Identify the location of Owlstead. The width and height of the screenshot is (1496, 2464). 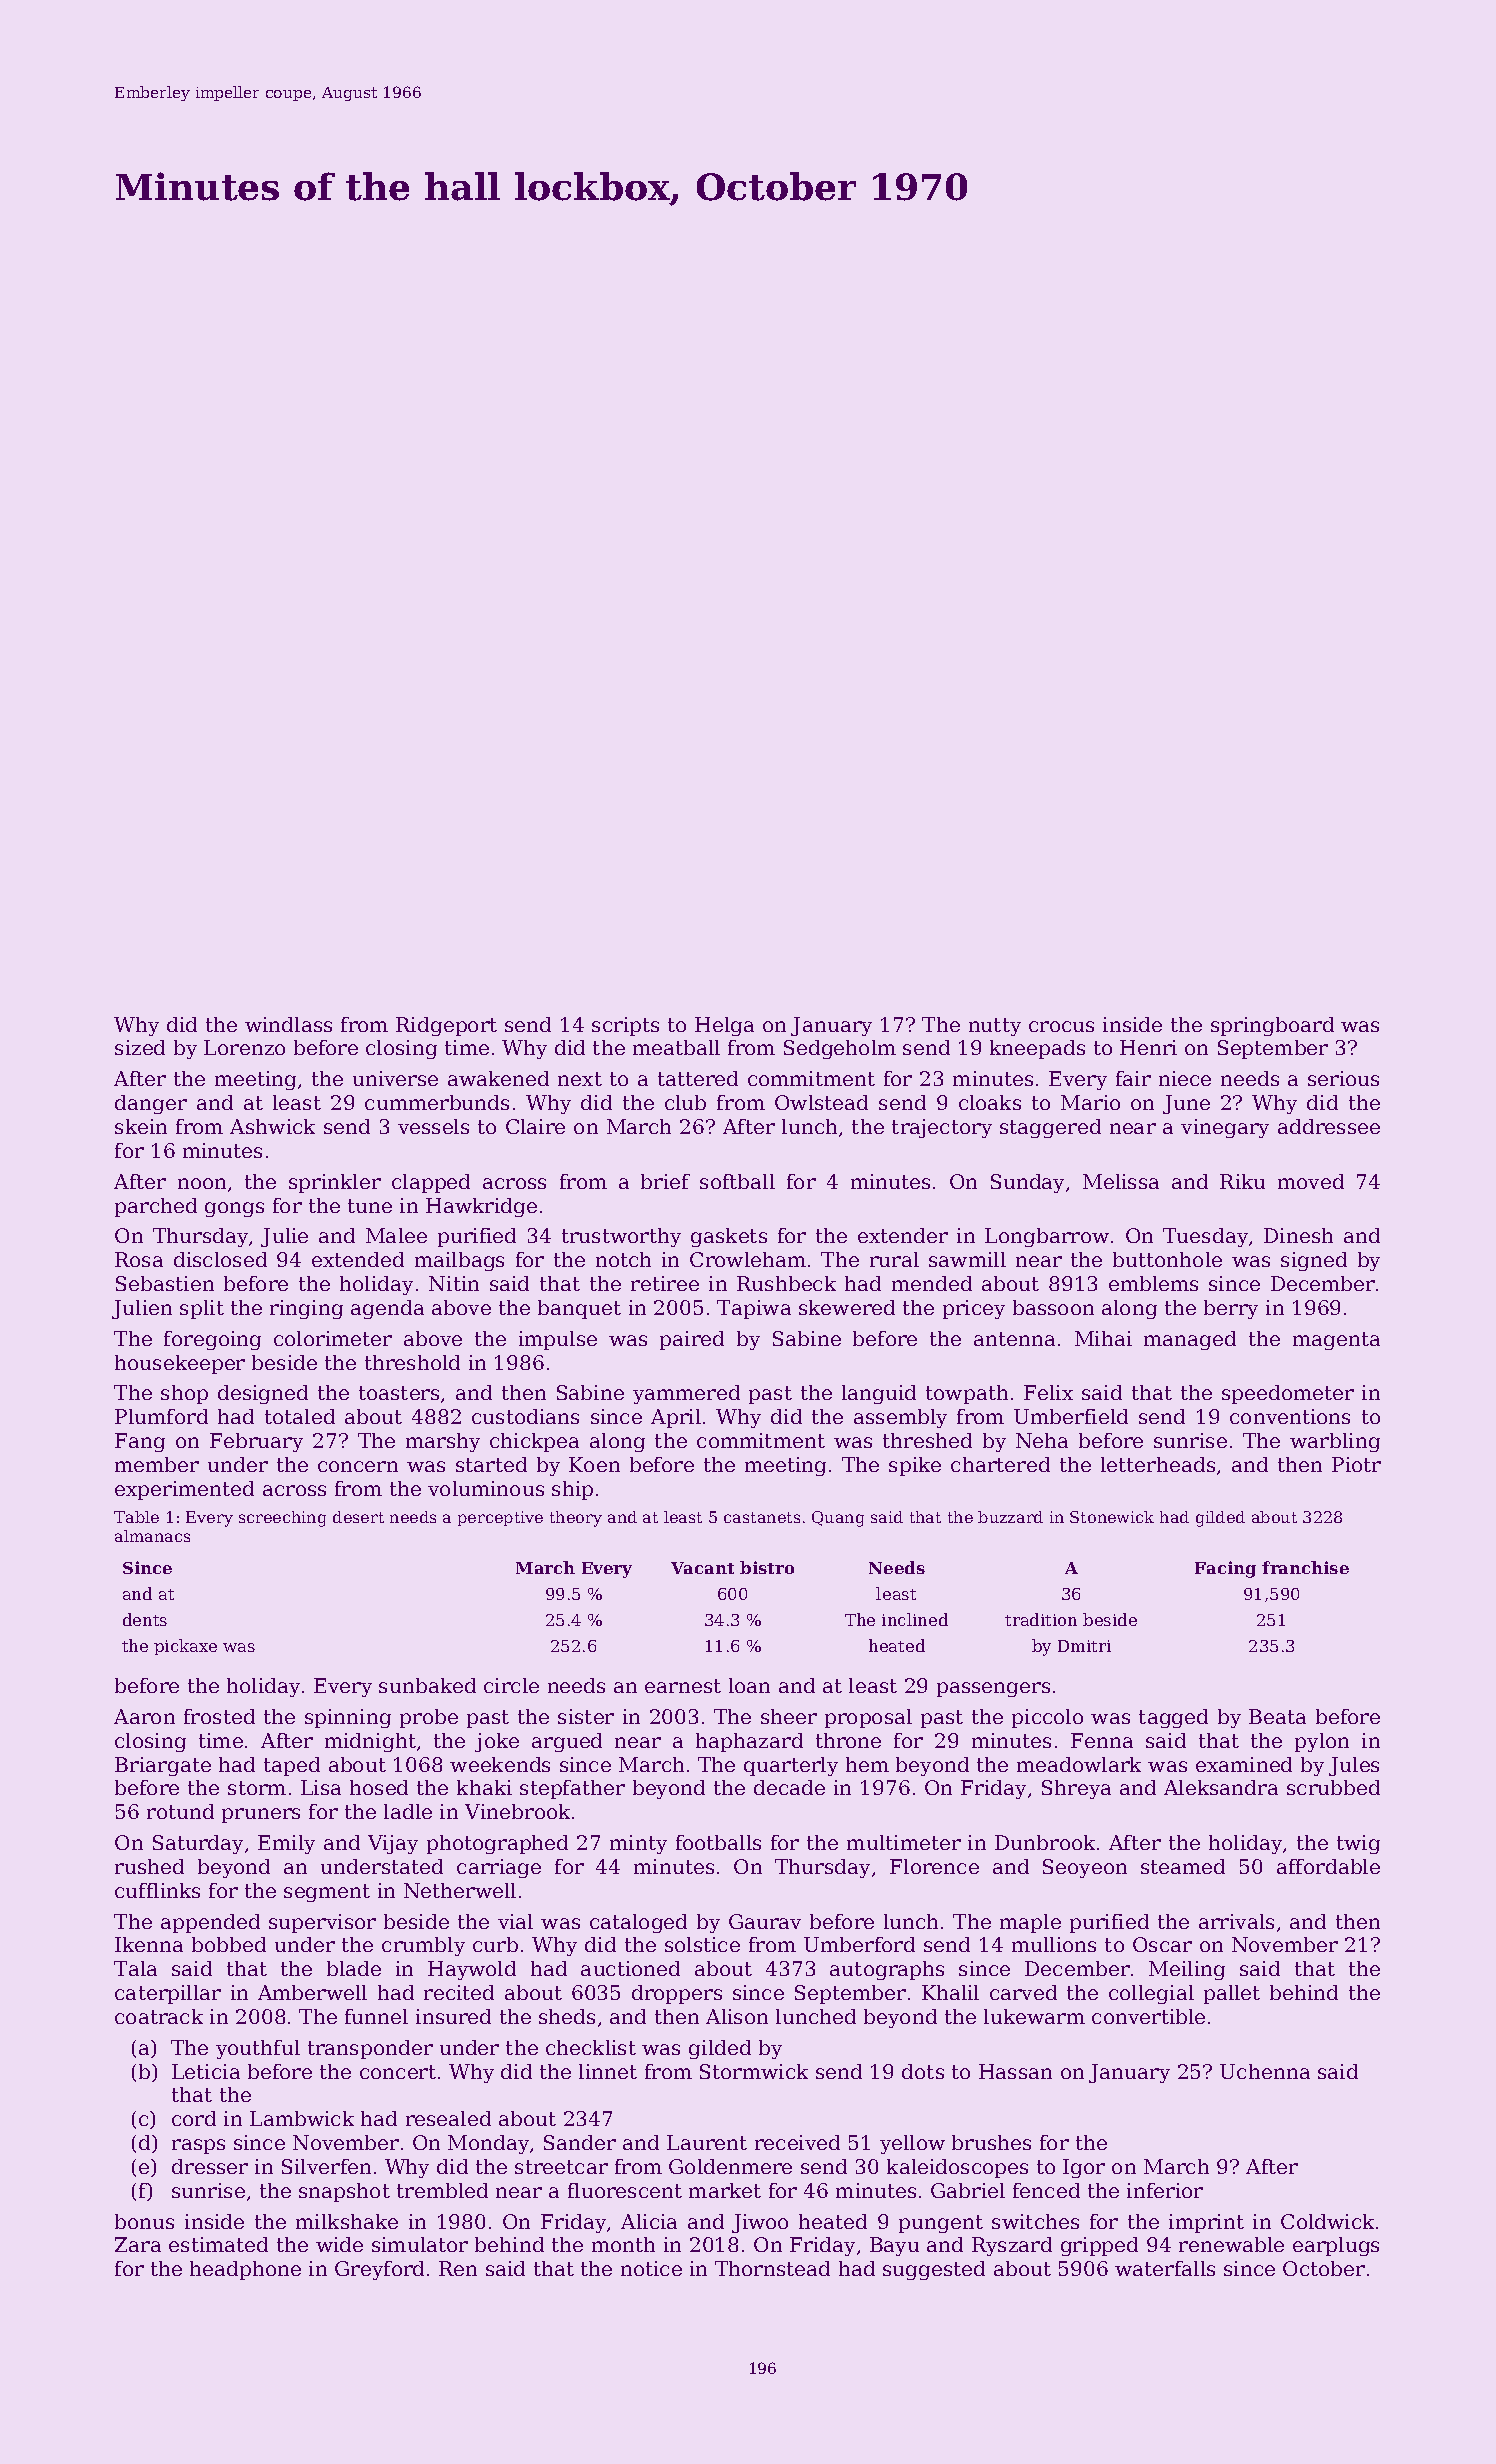
(821, 1102).
